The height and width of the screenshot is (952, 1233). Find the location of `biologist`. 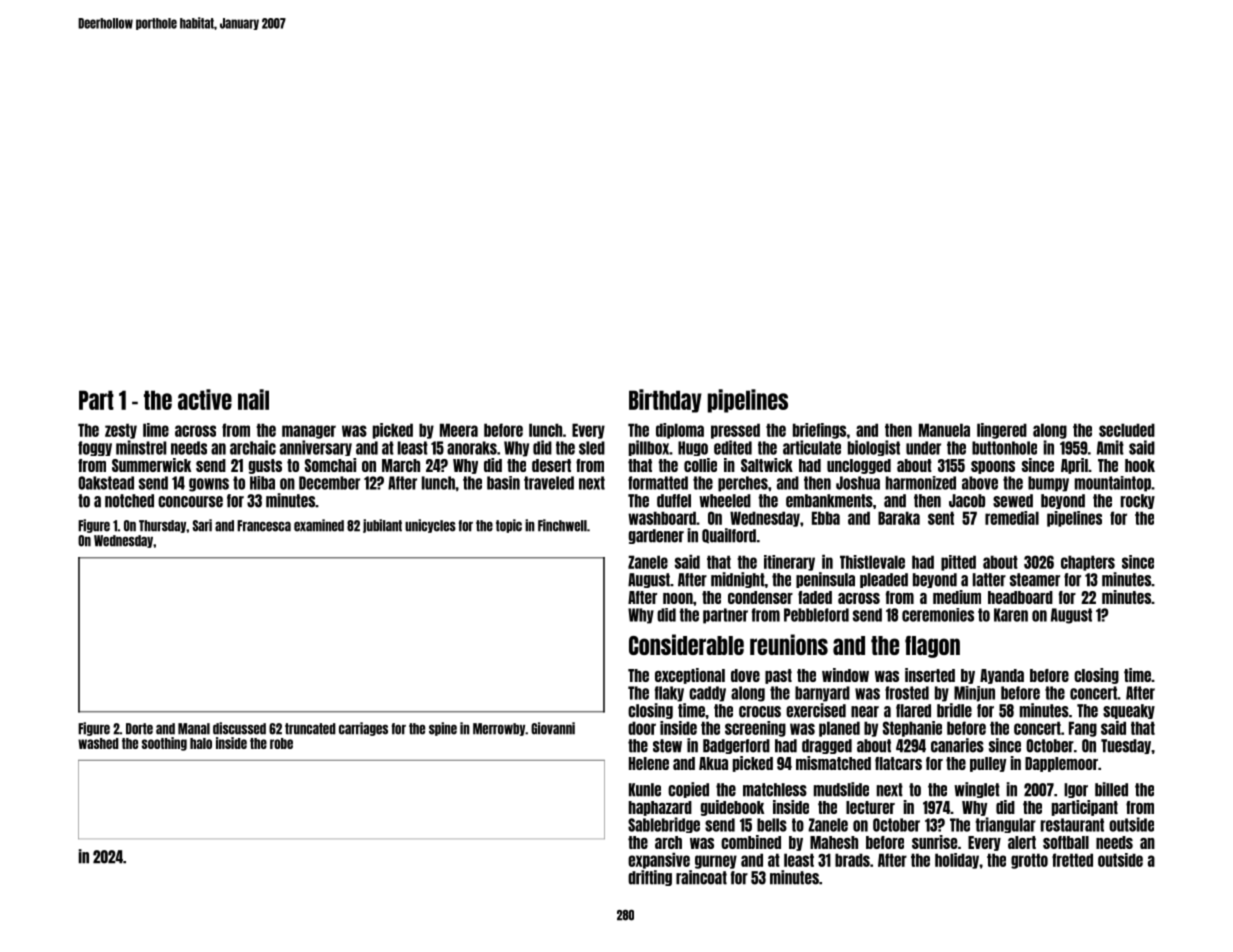

biologist is located at coordinates (874, 448).
